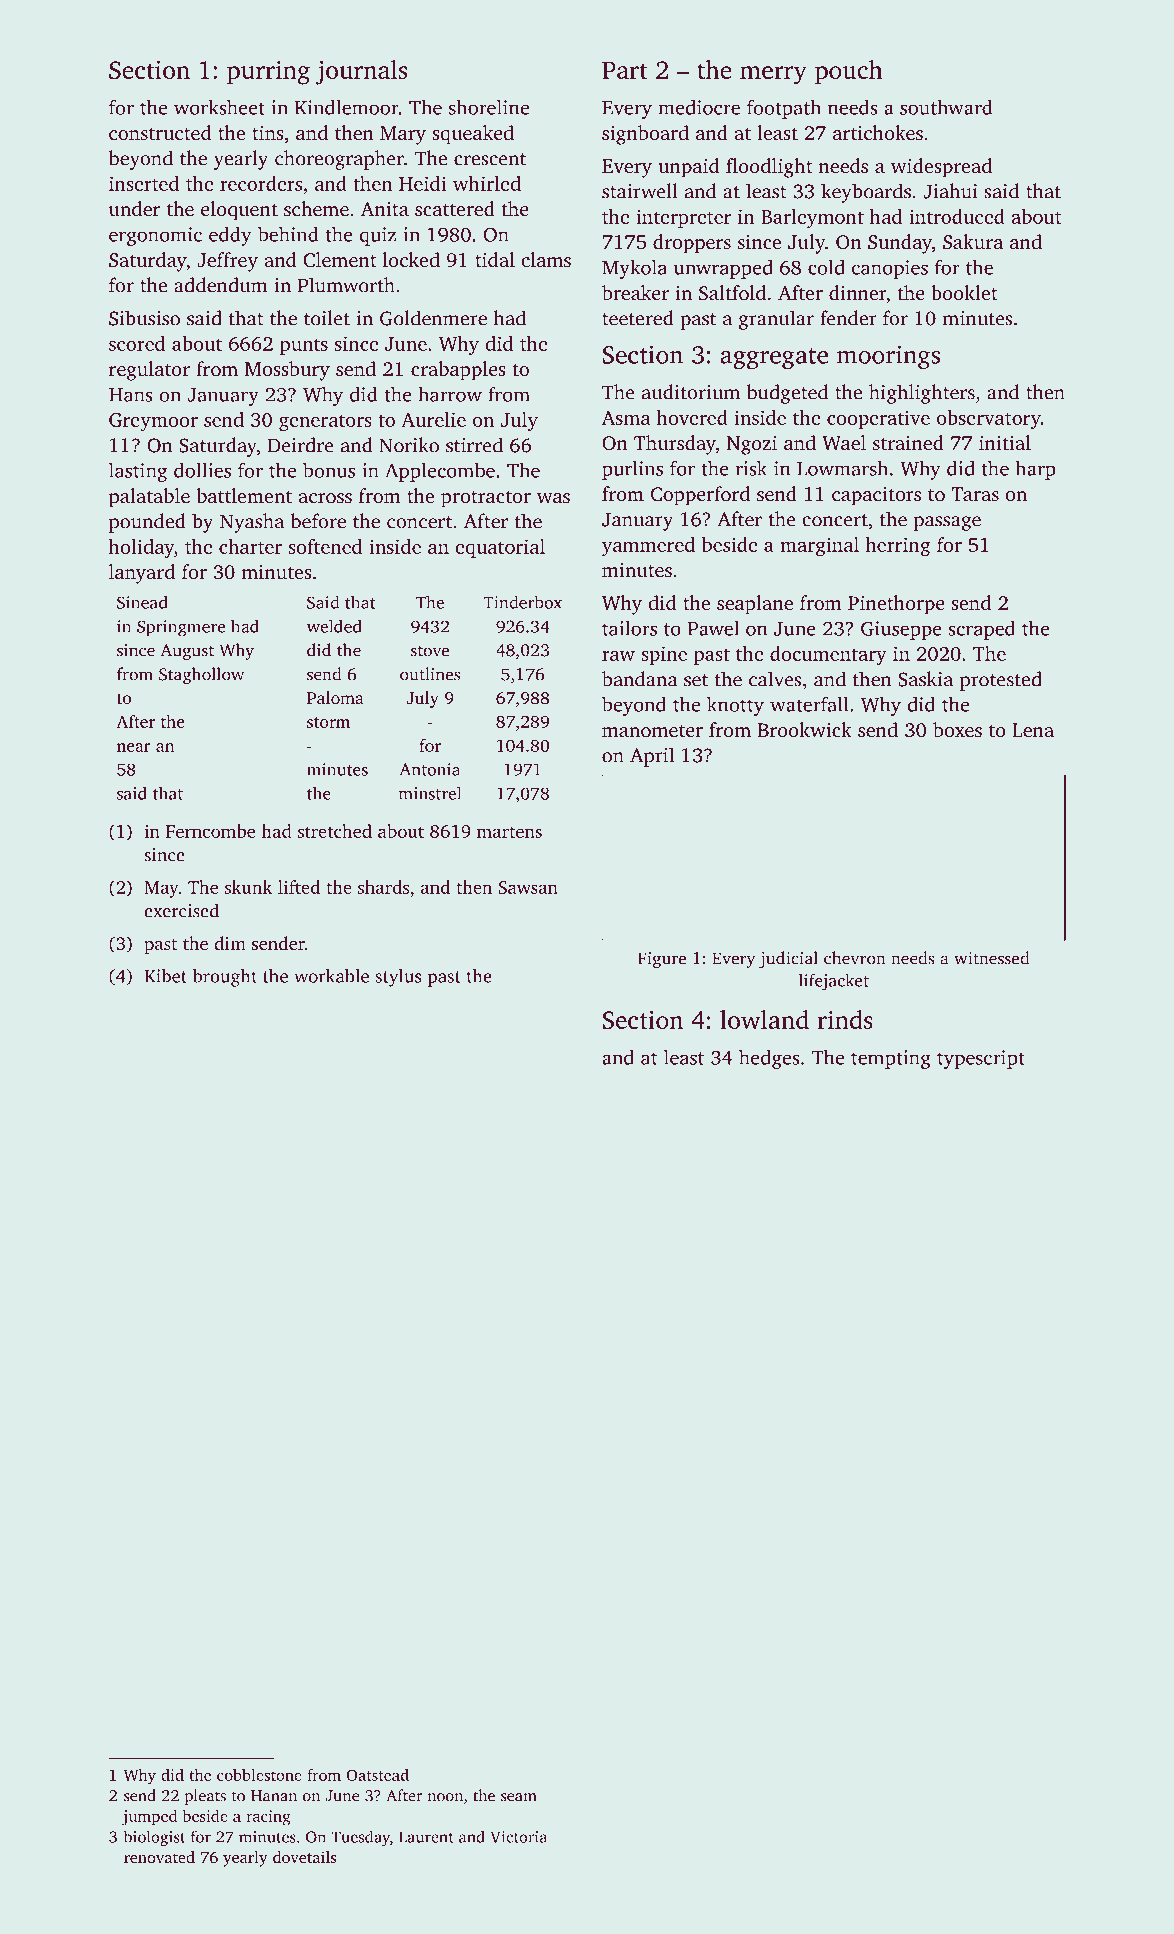 The width and height of the page is (1174, 1934). Describe the element at coordinates (769, 1059) in the page. I see `hedges` at that location.
